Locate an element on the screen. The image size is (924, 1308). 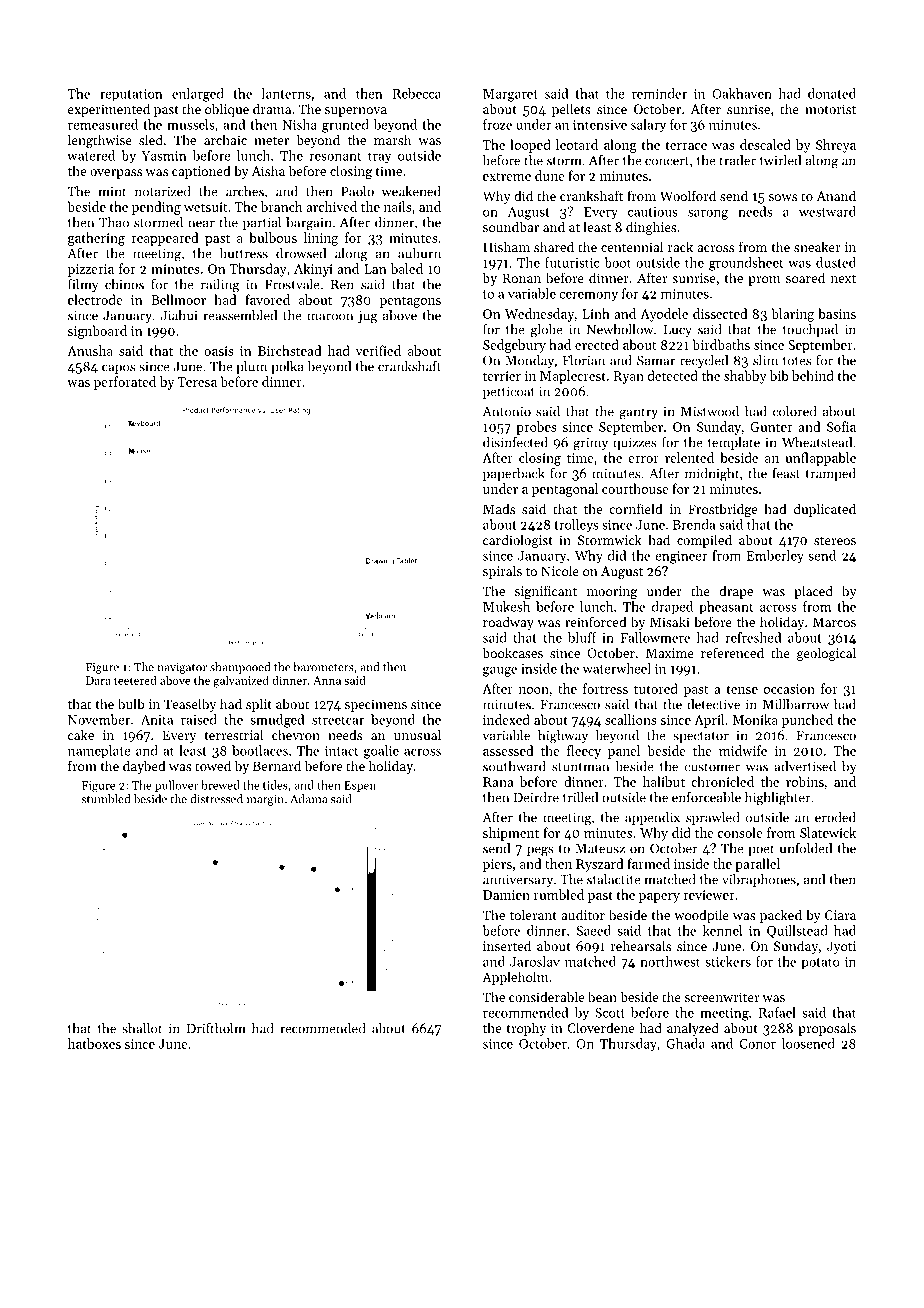
trophy is located at coordinates (526, 1029).
